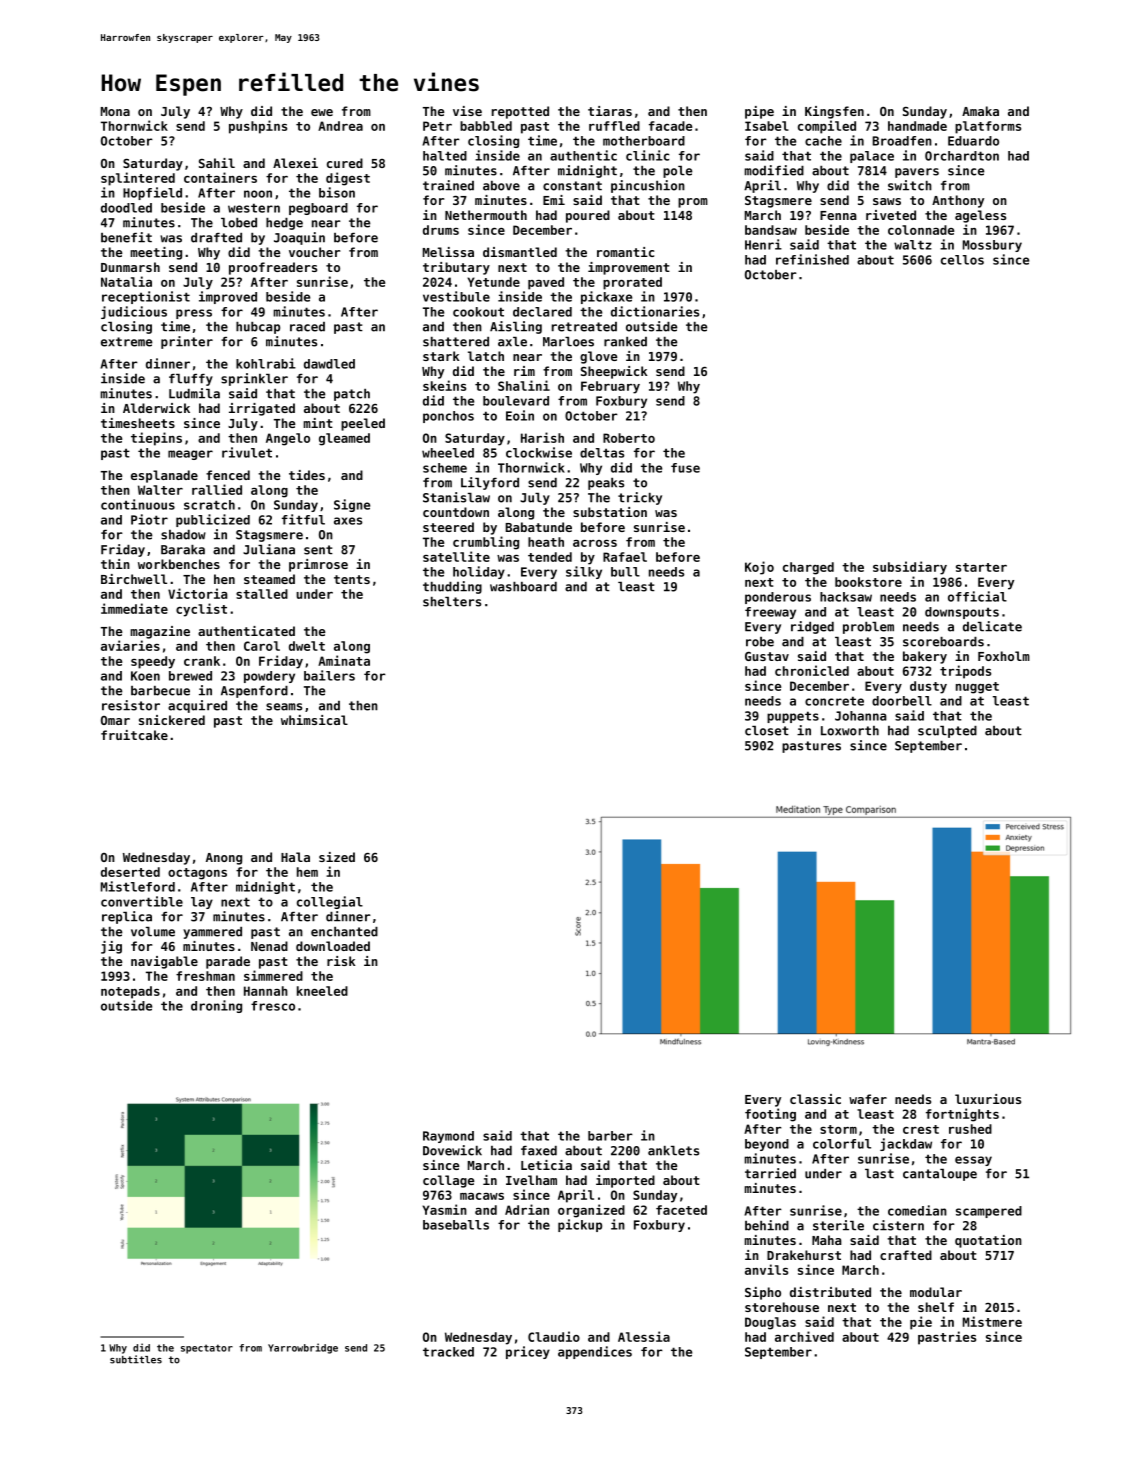 Image resolution: width=1132 pixels, height=1465 pixels. I want to click on Mona, so click(115, 111).
